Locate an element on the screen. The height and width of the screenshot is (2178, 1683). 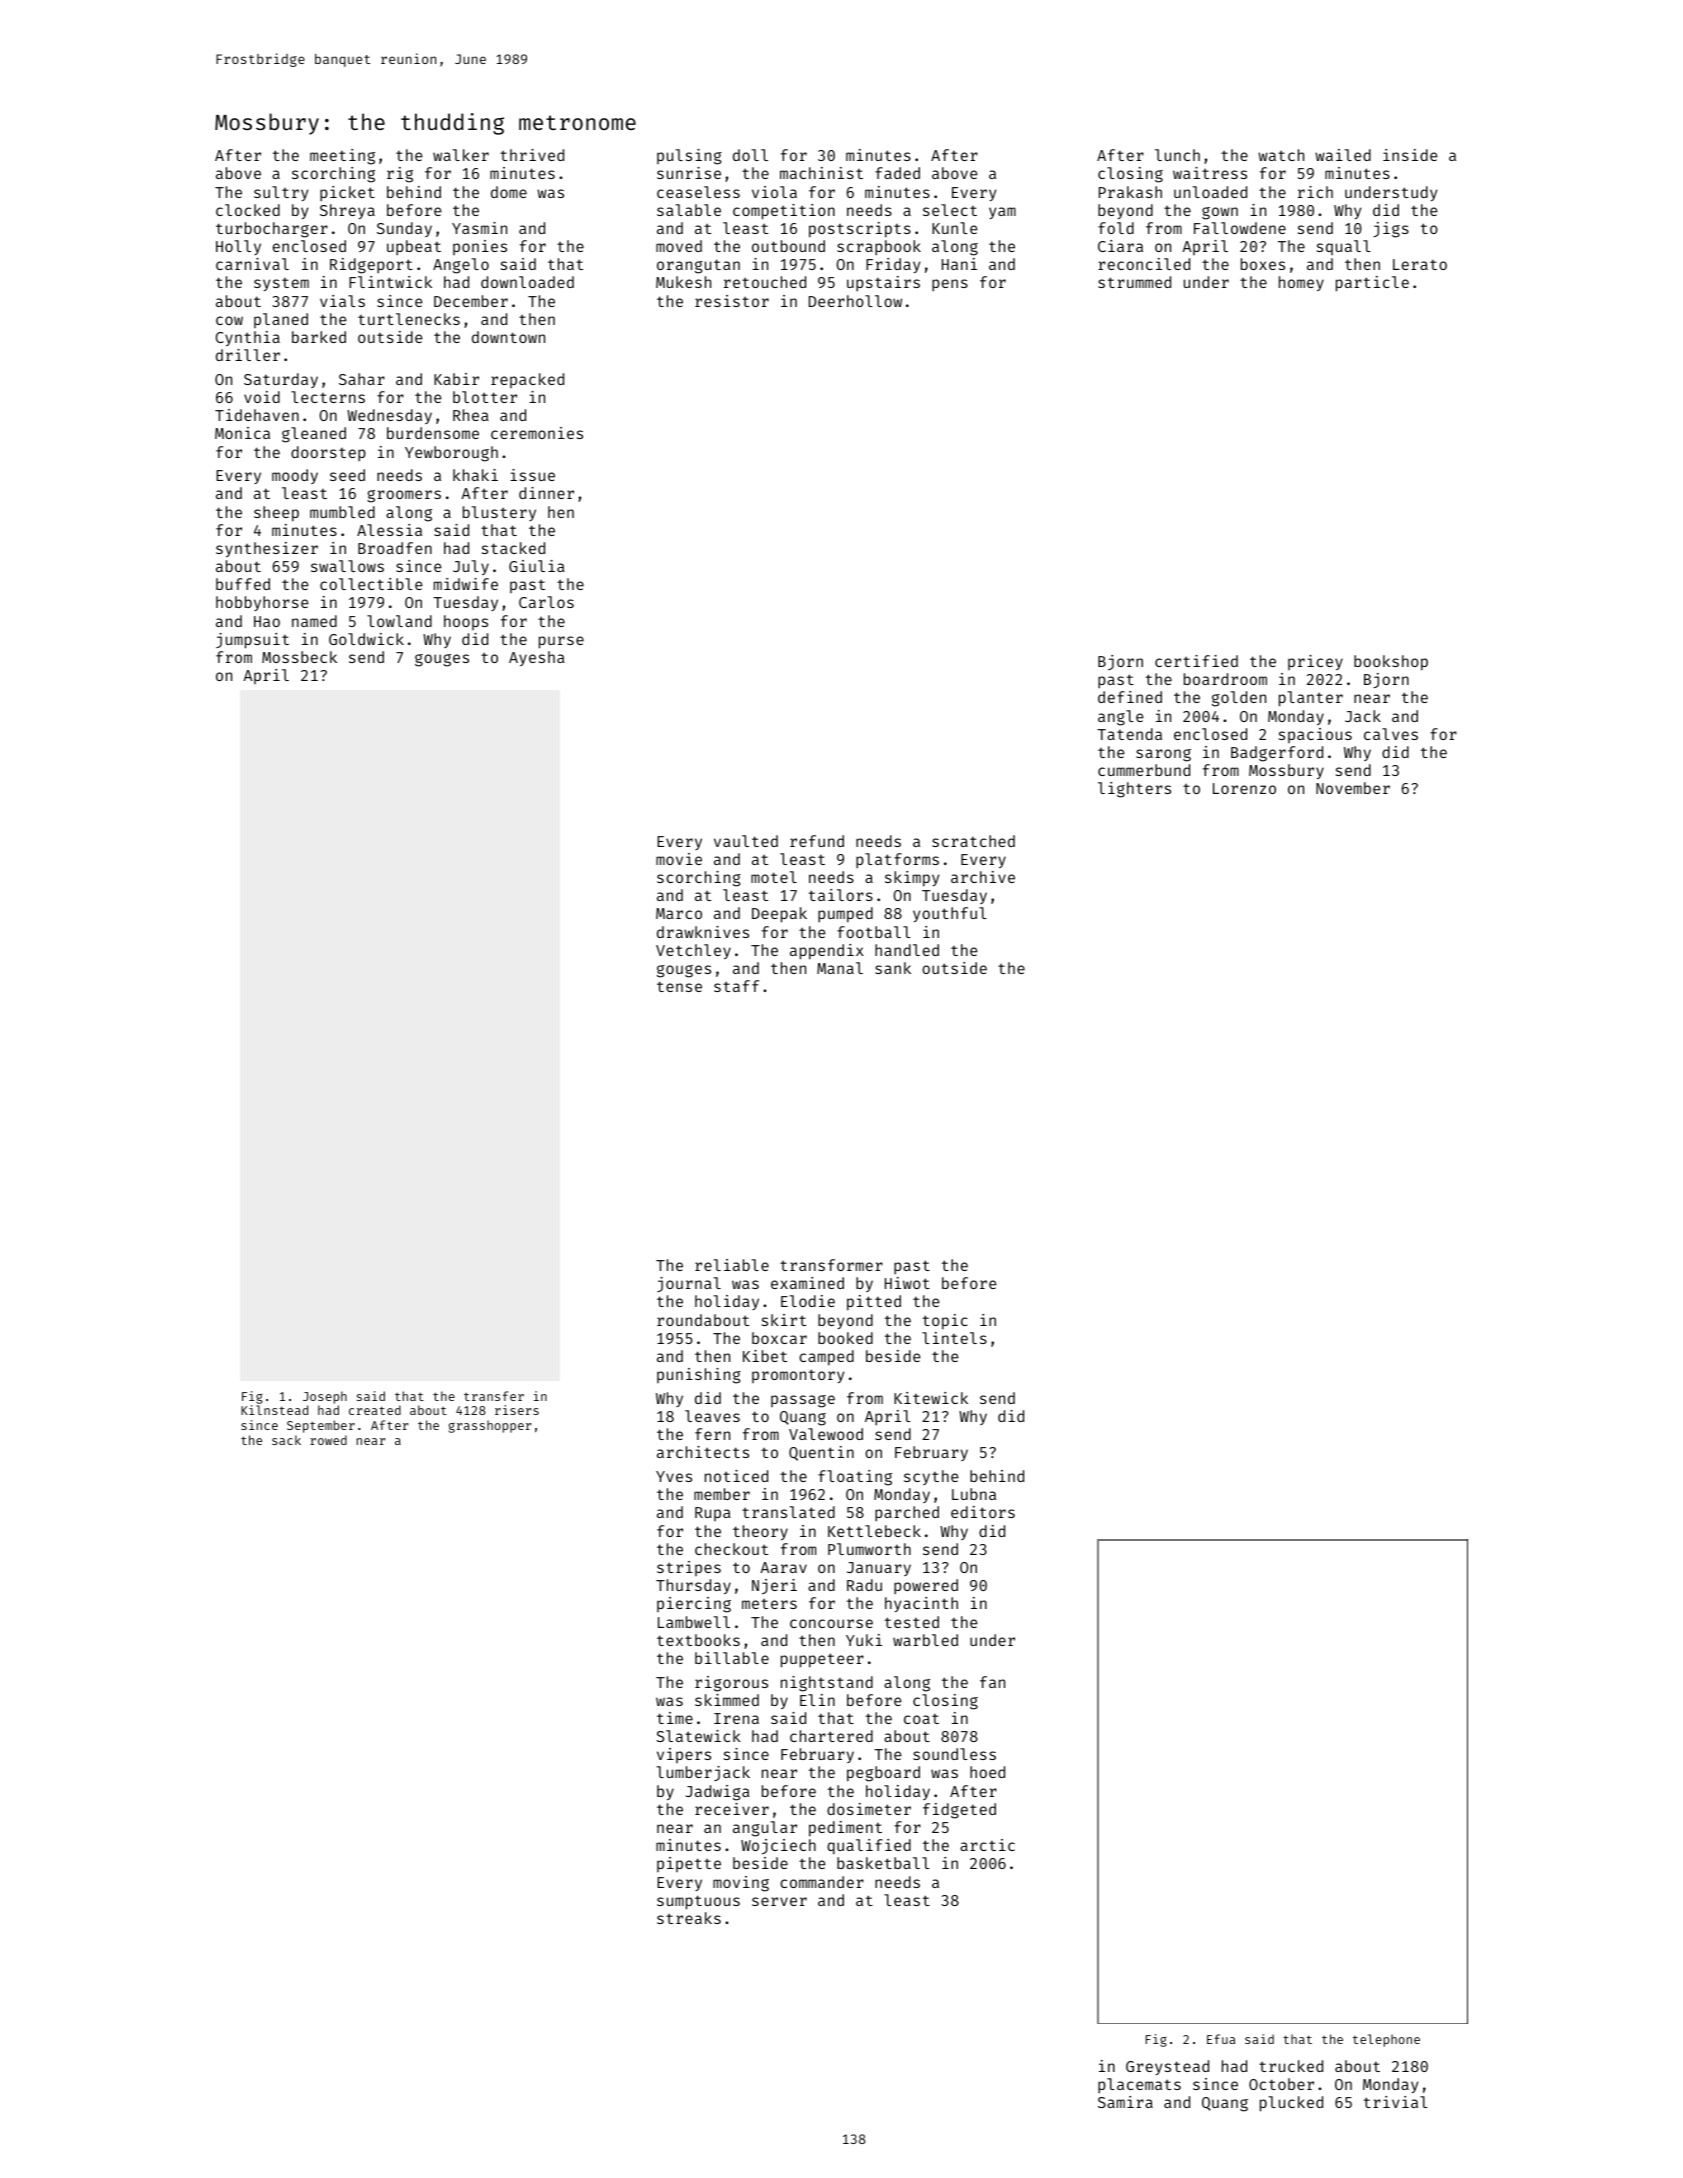
telephone is located at coordinates (1386, 2040).
